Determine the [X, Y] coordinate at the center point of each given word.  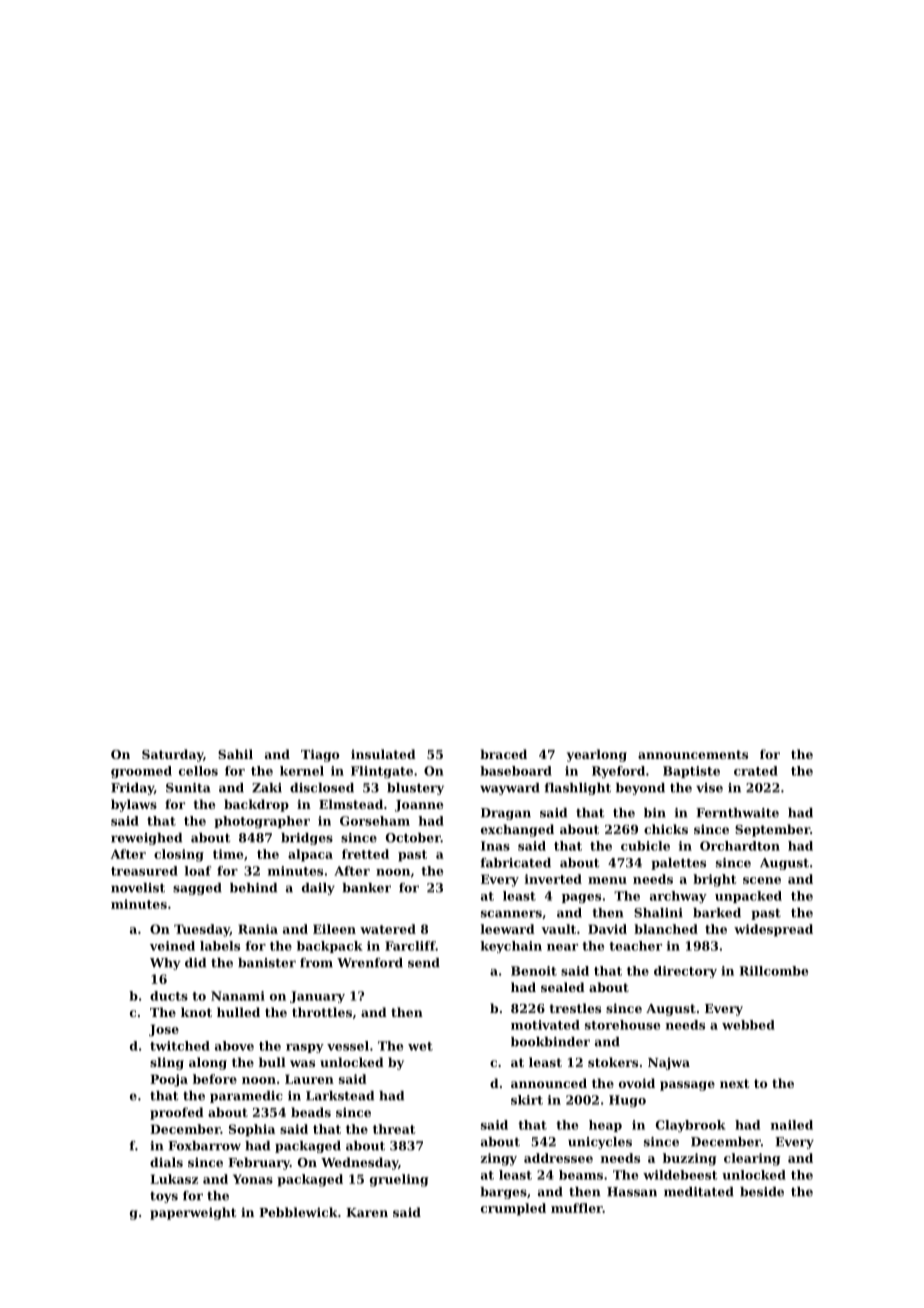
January [317, 997]
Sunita [188, 788]
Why [165, 964]
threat [394, 1129]
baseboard [516, 771]
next [734, 1083]
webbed [748, 1025]
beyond [640, 789]
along [208, 1063]
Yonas [253, 1179]
